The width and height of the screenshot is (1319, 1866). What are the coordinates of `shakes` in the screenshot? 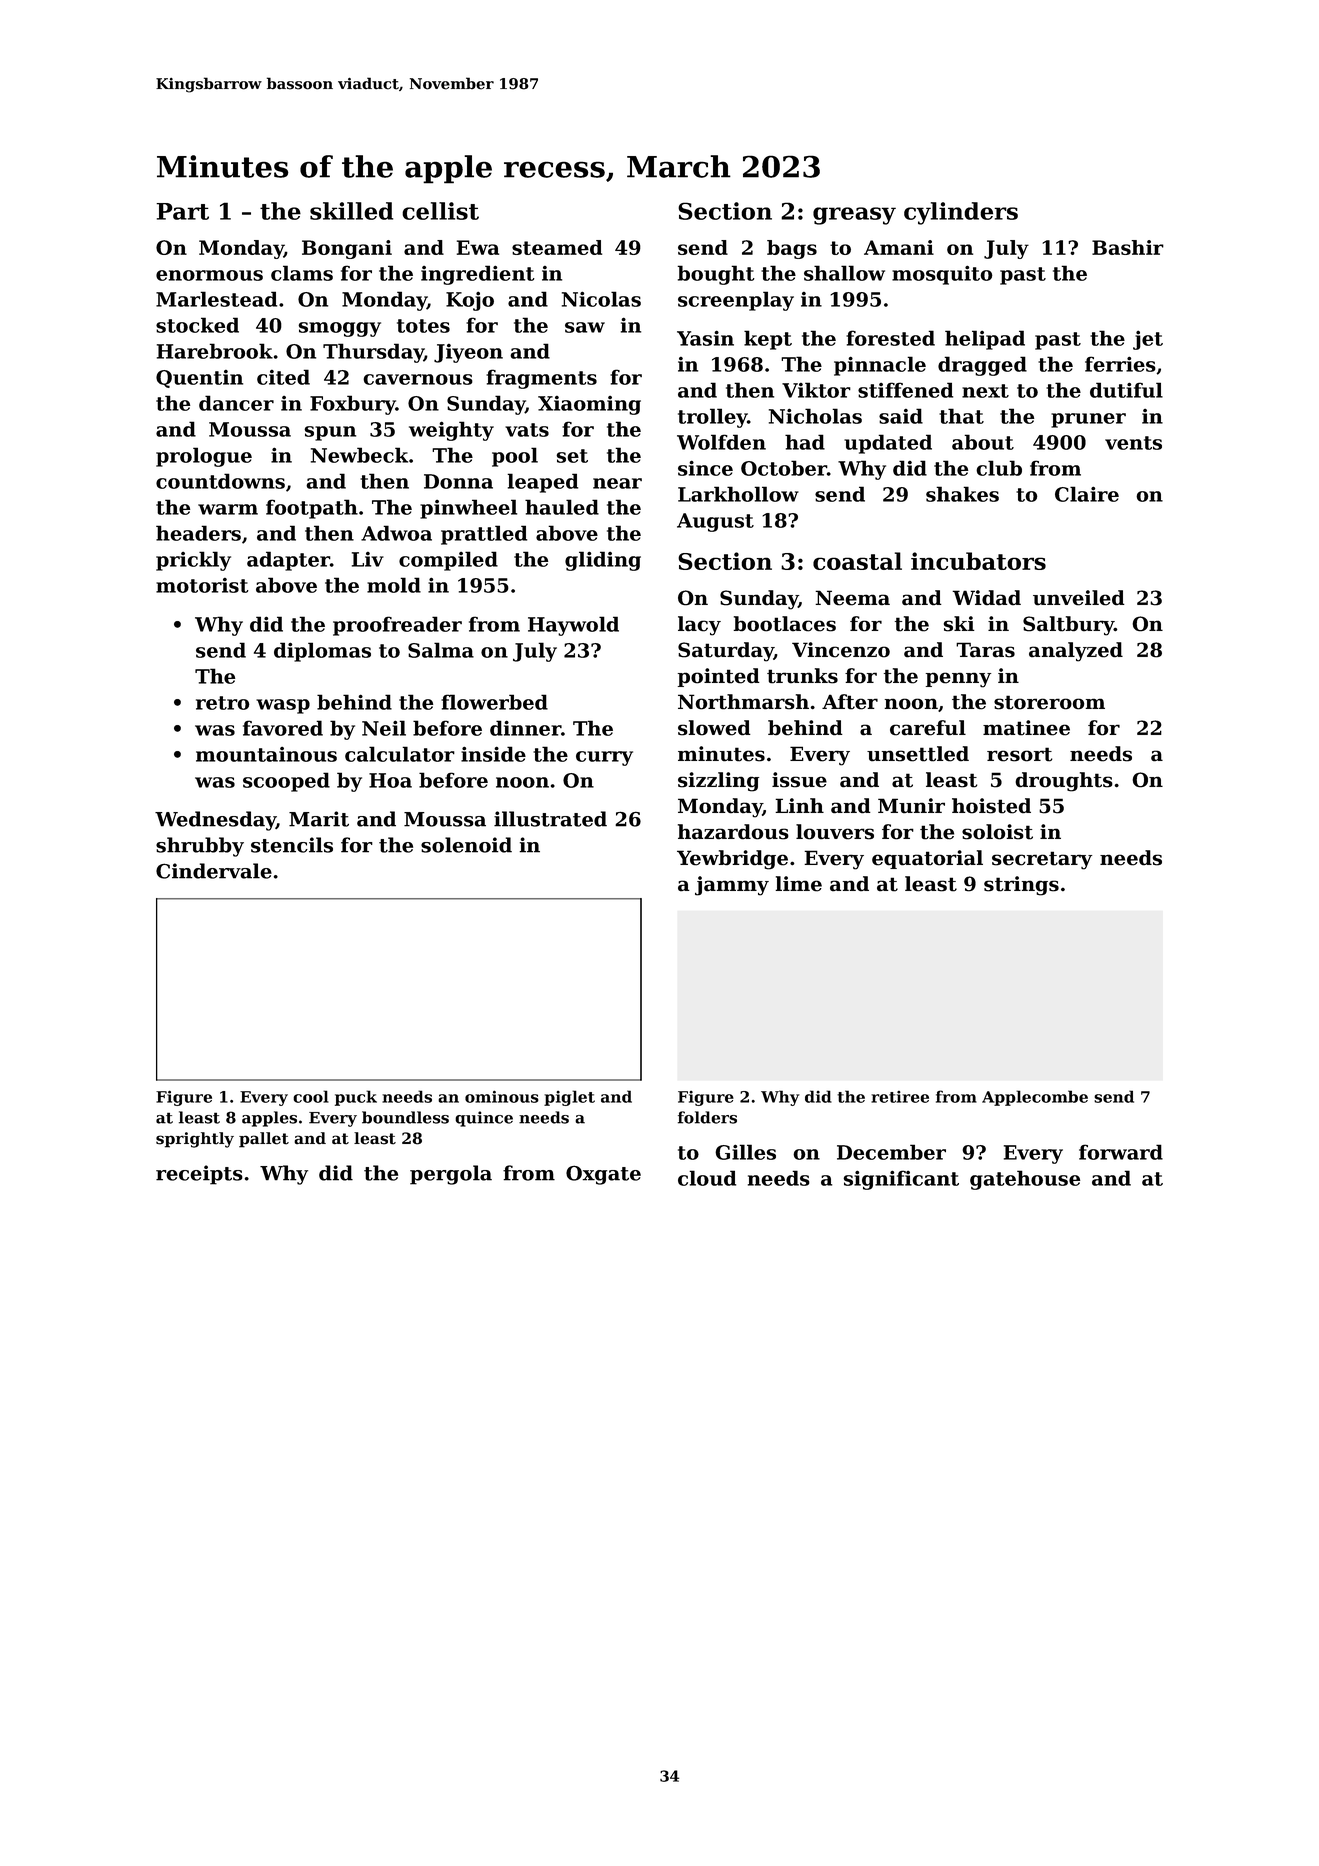 It's located at (962, 494).
